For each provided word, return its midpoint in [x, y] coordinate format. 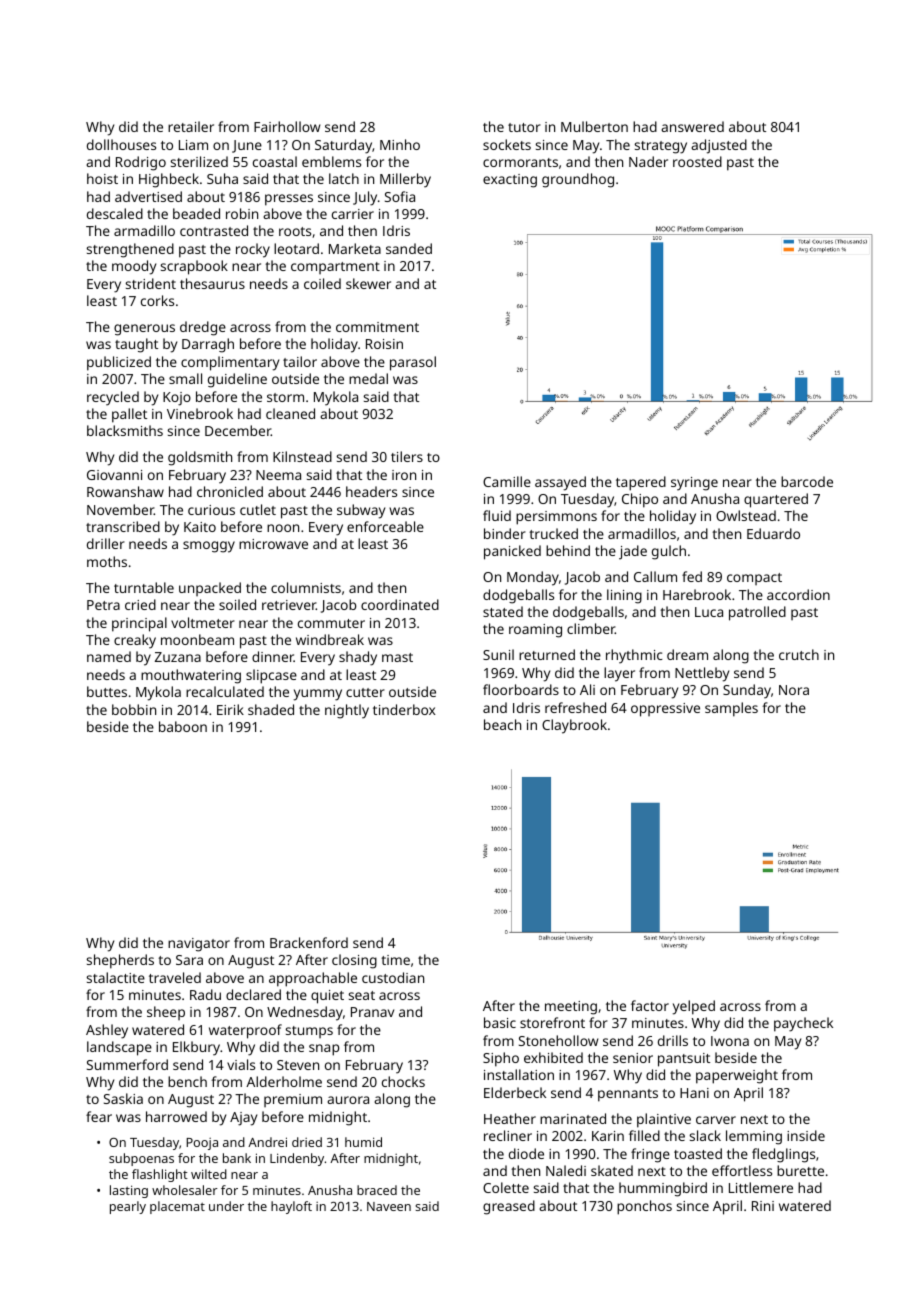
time [395, 960]
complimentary [230, 363]
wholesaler [185, 1190]
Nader [648, 161]
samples [731, 709]
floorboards [521, 689]
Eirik [230, 709]
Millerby [405, 180]
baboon [183, 726]
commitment [377, 327]
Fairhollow [287, 126]
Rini [763, 1206]
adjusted [719, 146]
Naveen [389, 1206]
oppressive [665, 710]
